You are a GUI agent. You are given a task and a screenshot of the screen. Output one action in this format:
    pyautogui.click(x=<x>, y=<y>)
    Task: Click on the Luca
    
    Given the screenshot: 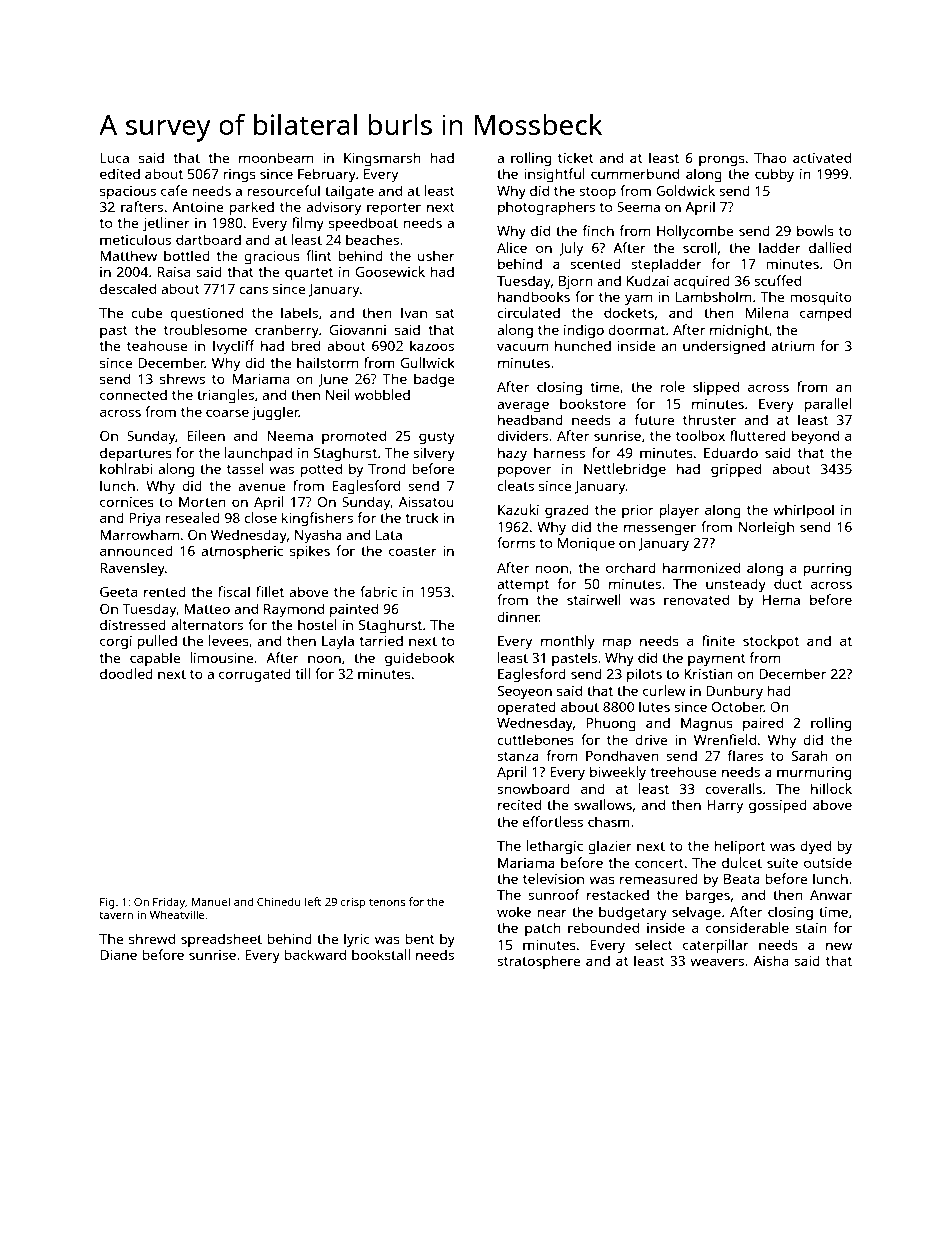 What is the action you would take?
    pyautogui.click(x=114, y=158)
